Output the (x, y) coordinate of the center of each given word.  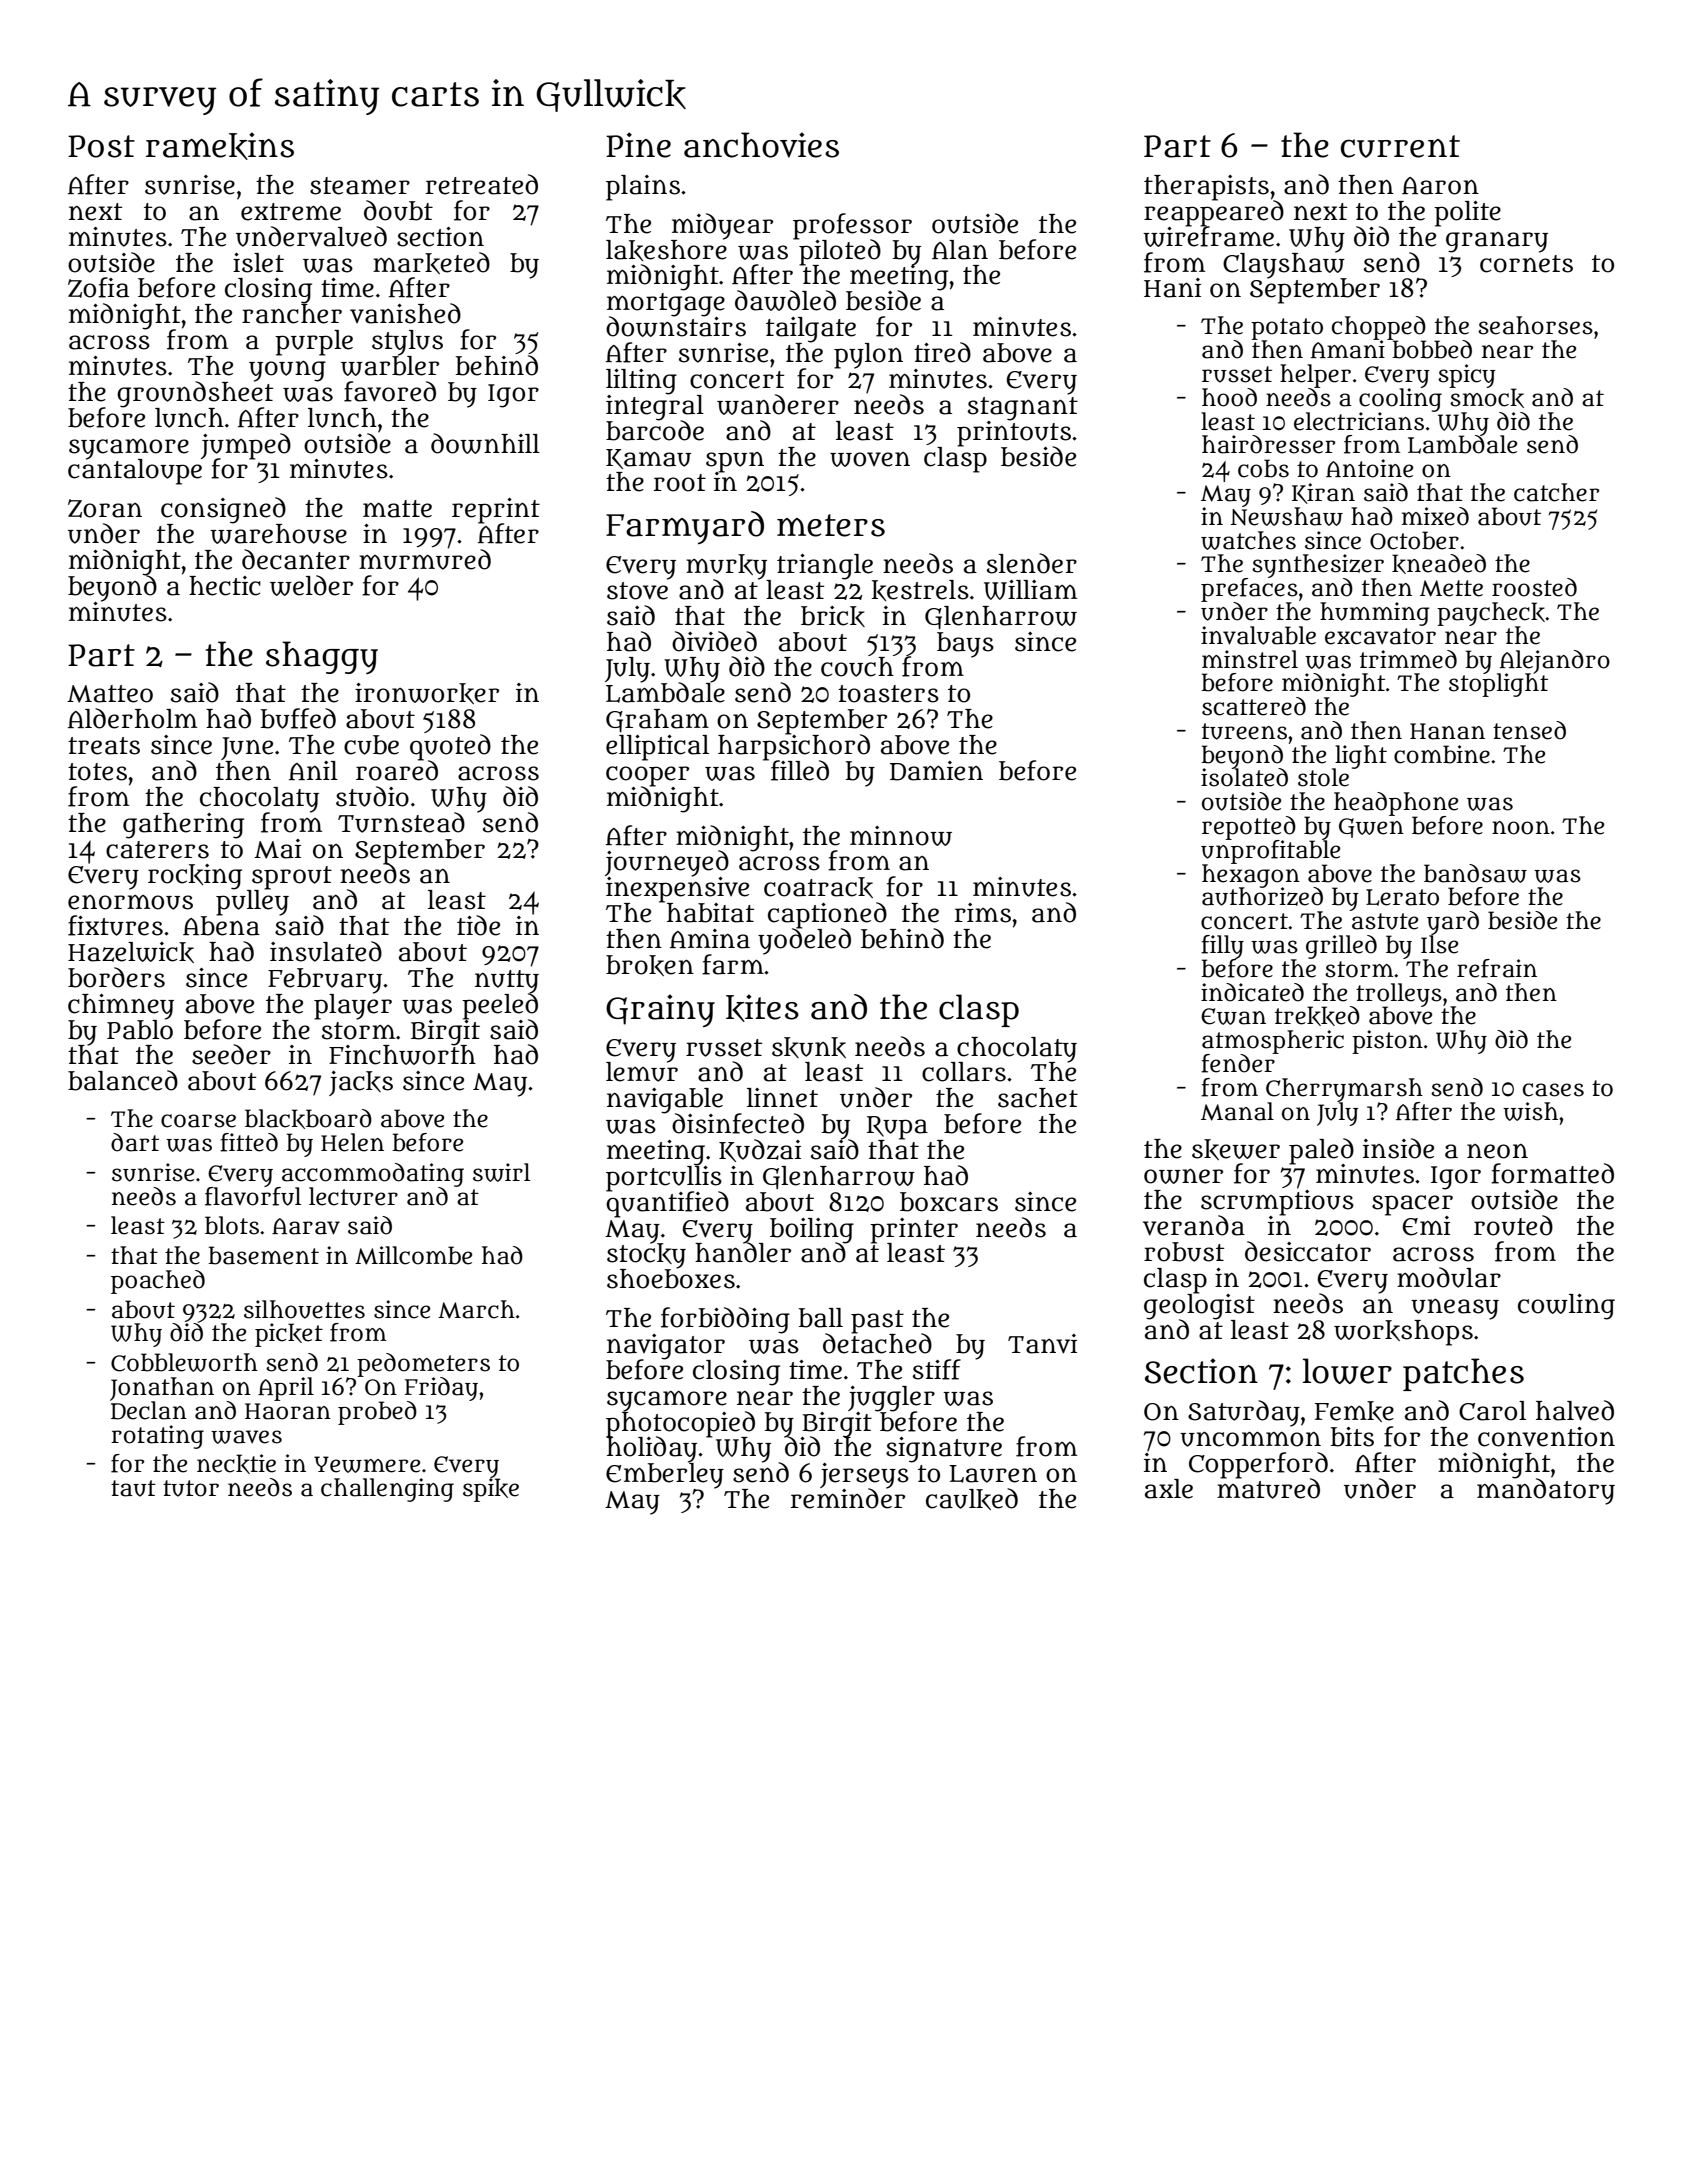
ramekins (220, 146)
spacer (1412, 1205)
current (1400, 146)
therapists (1206, 187)
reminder (848, 1498)
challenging (387, 1490)
